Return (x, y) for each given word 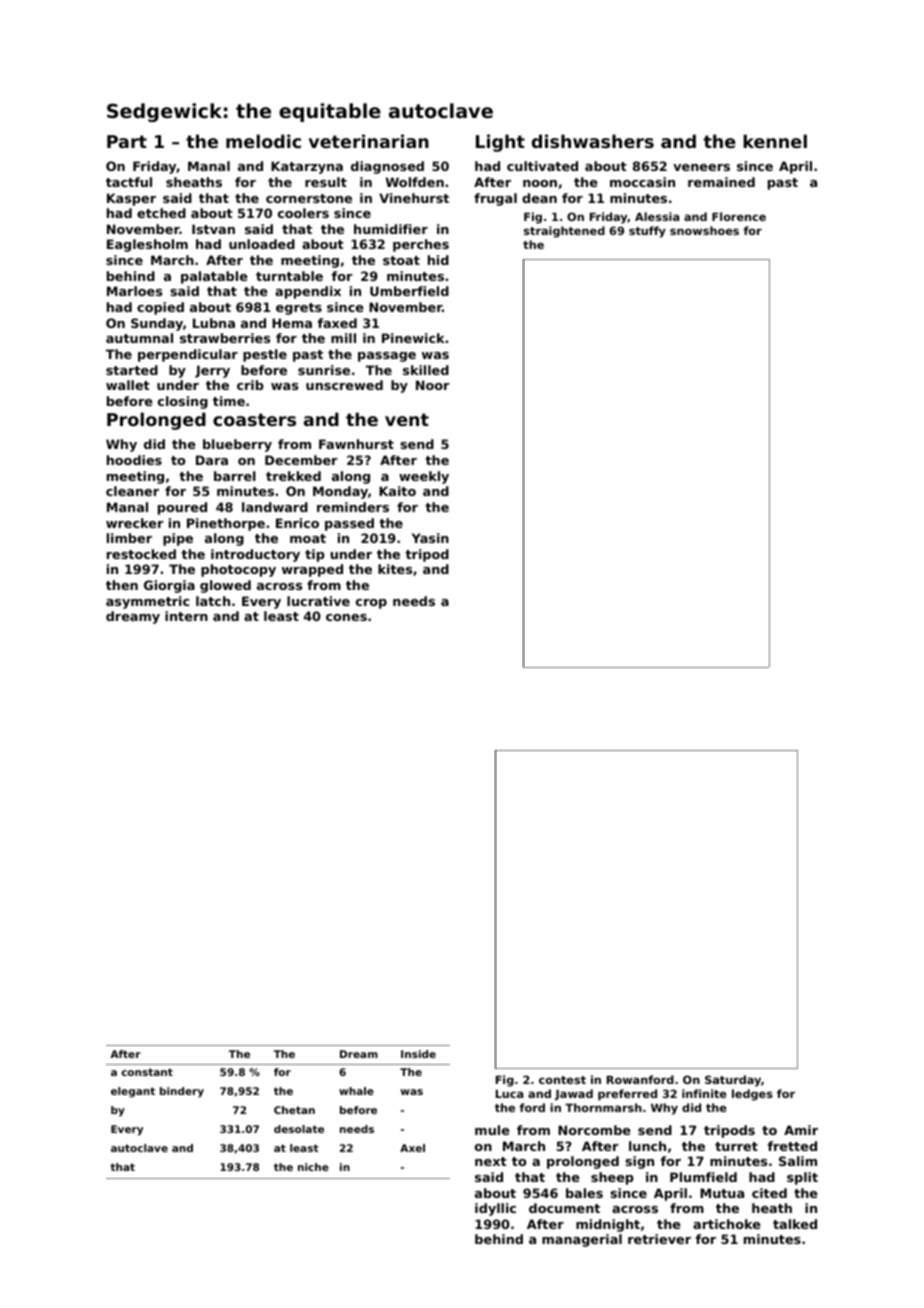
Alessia (657, 216)
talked (795, 1224)
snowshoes (704, 230)
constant (147, 1072)
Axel (412, 1148)
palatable (214, 277)
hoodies (134, 460)
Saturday (733, 1081)
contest (562, 1080)
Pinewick (413, 338)
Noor (433, 385)
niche (313, 1167)
